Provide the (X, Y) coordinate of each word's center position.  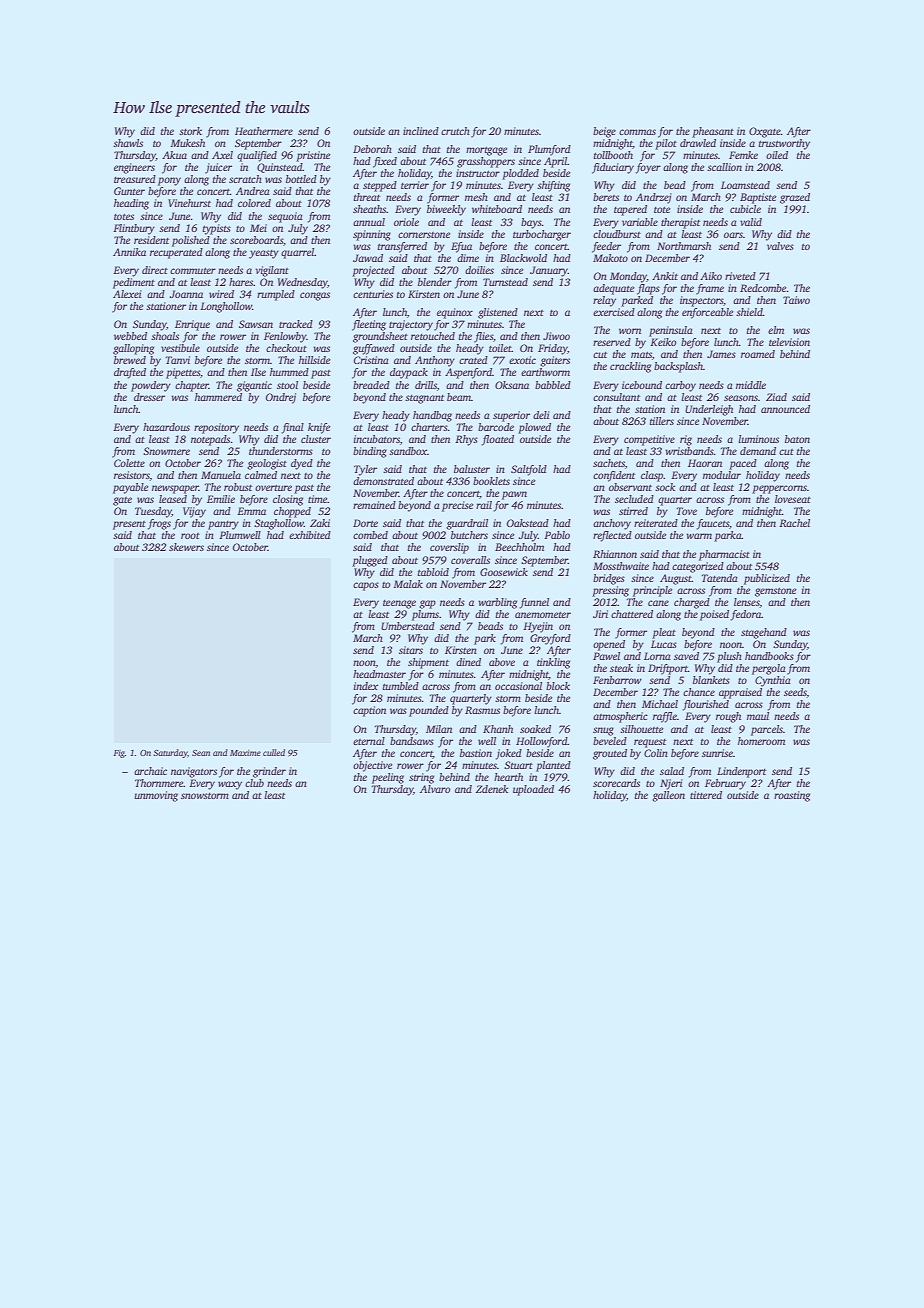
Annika (129, 252)
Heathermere (264, 131)
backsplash (678, 367)
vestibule (180, 348)
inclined (421, 131)
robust (238, 487)
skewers (186, 547)
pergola (769, 669)
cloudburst (617, 234)
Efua (461, 247)
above (502, 662)
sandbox (408, 451)
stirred (633, 511)
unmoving (156, 796)
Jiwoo (556, 336)
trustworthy (784, 144)
